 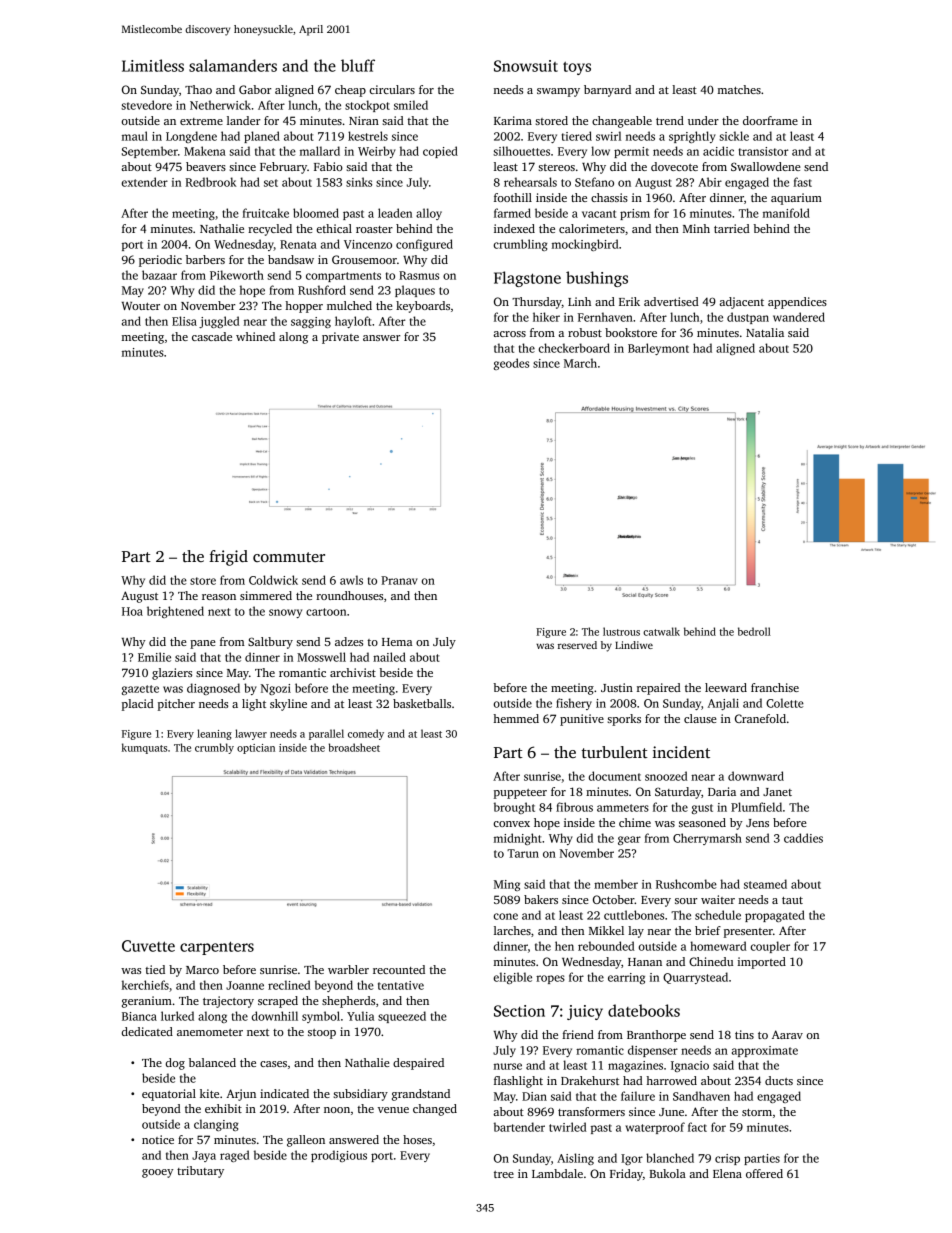 I want to click on basketballs, so click(x=422, y=703).
